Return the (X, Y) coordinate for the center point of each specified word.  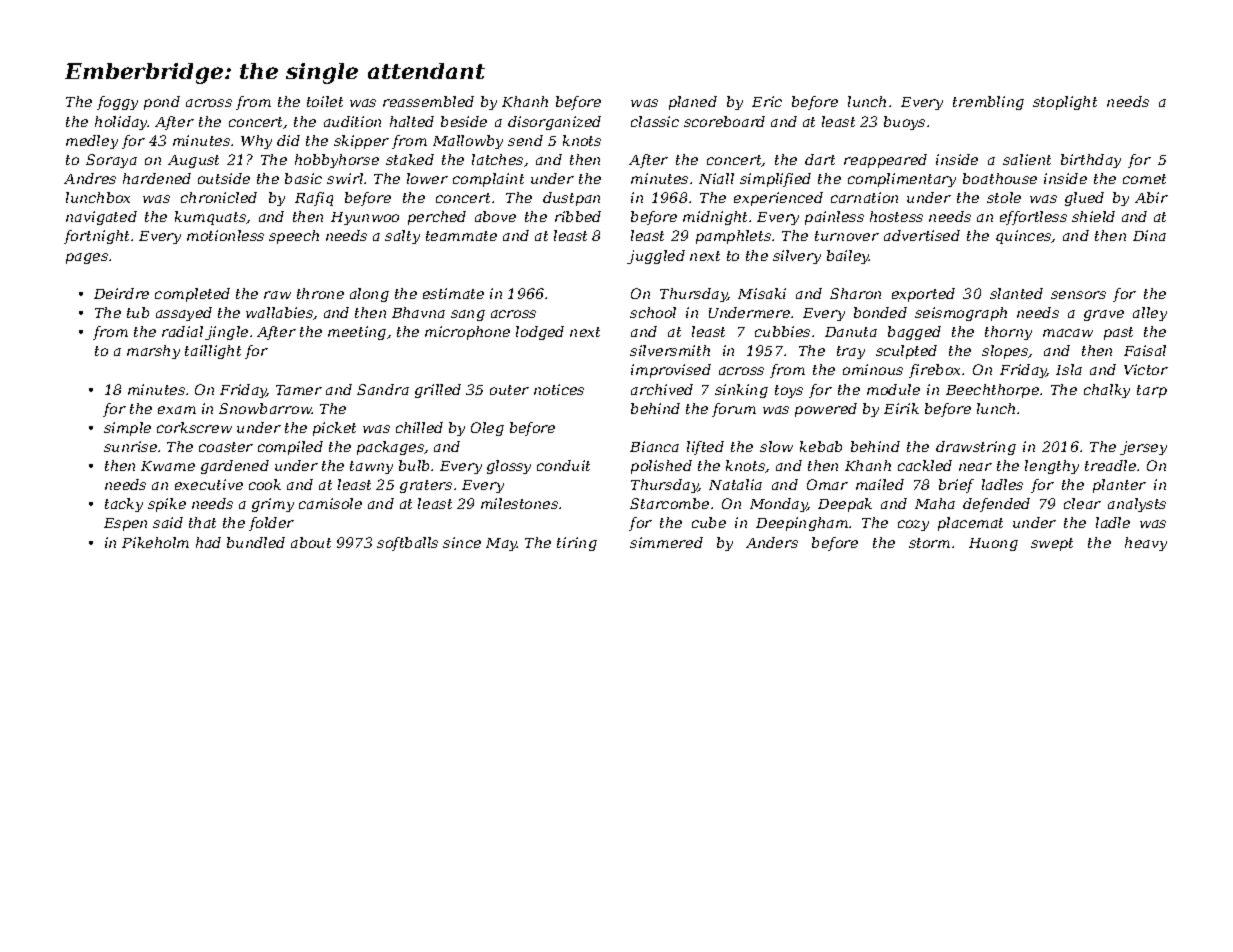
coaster (226, 447)
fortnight (96, 237)
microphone (467, 333)
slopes (1005, 352)
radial (182, 331)
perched (437, 218)
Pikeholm (155, 542)
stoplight (1065, 103)
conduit (563, 465)
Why (256, 142)
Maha (935, 503)
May (502, 544)
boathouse (1000, 178)
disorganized (554, 123)
